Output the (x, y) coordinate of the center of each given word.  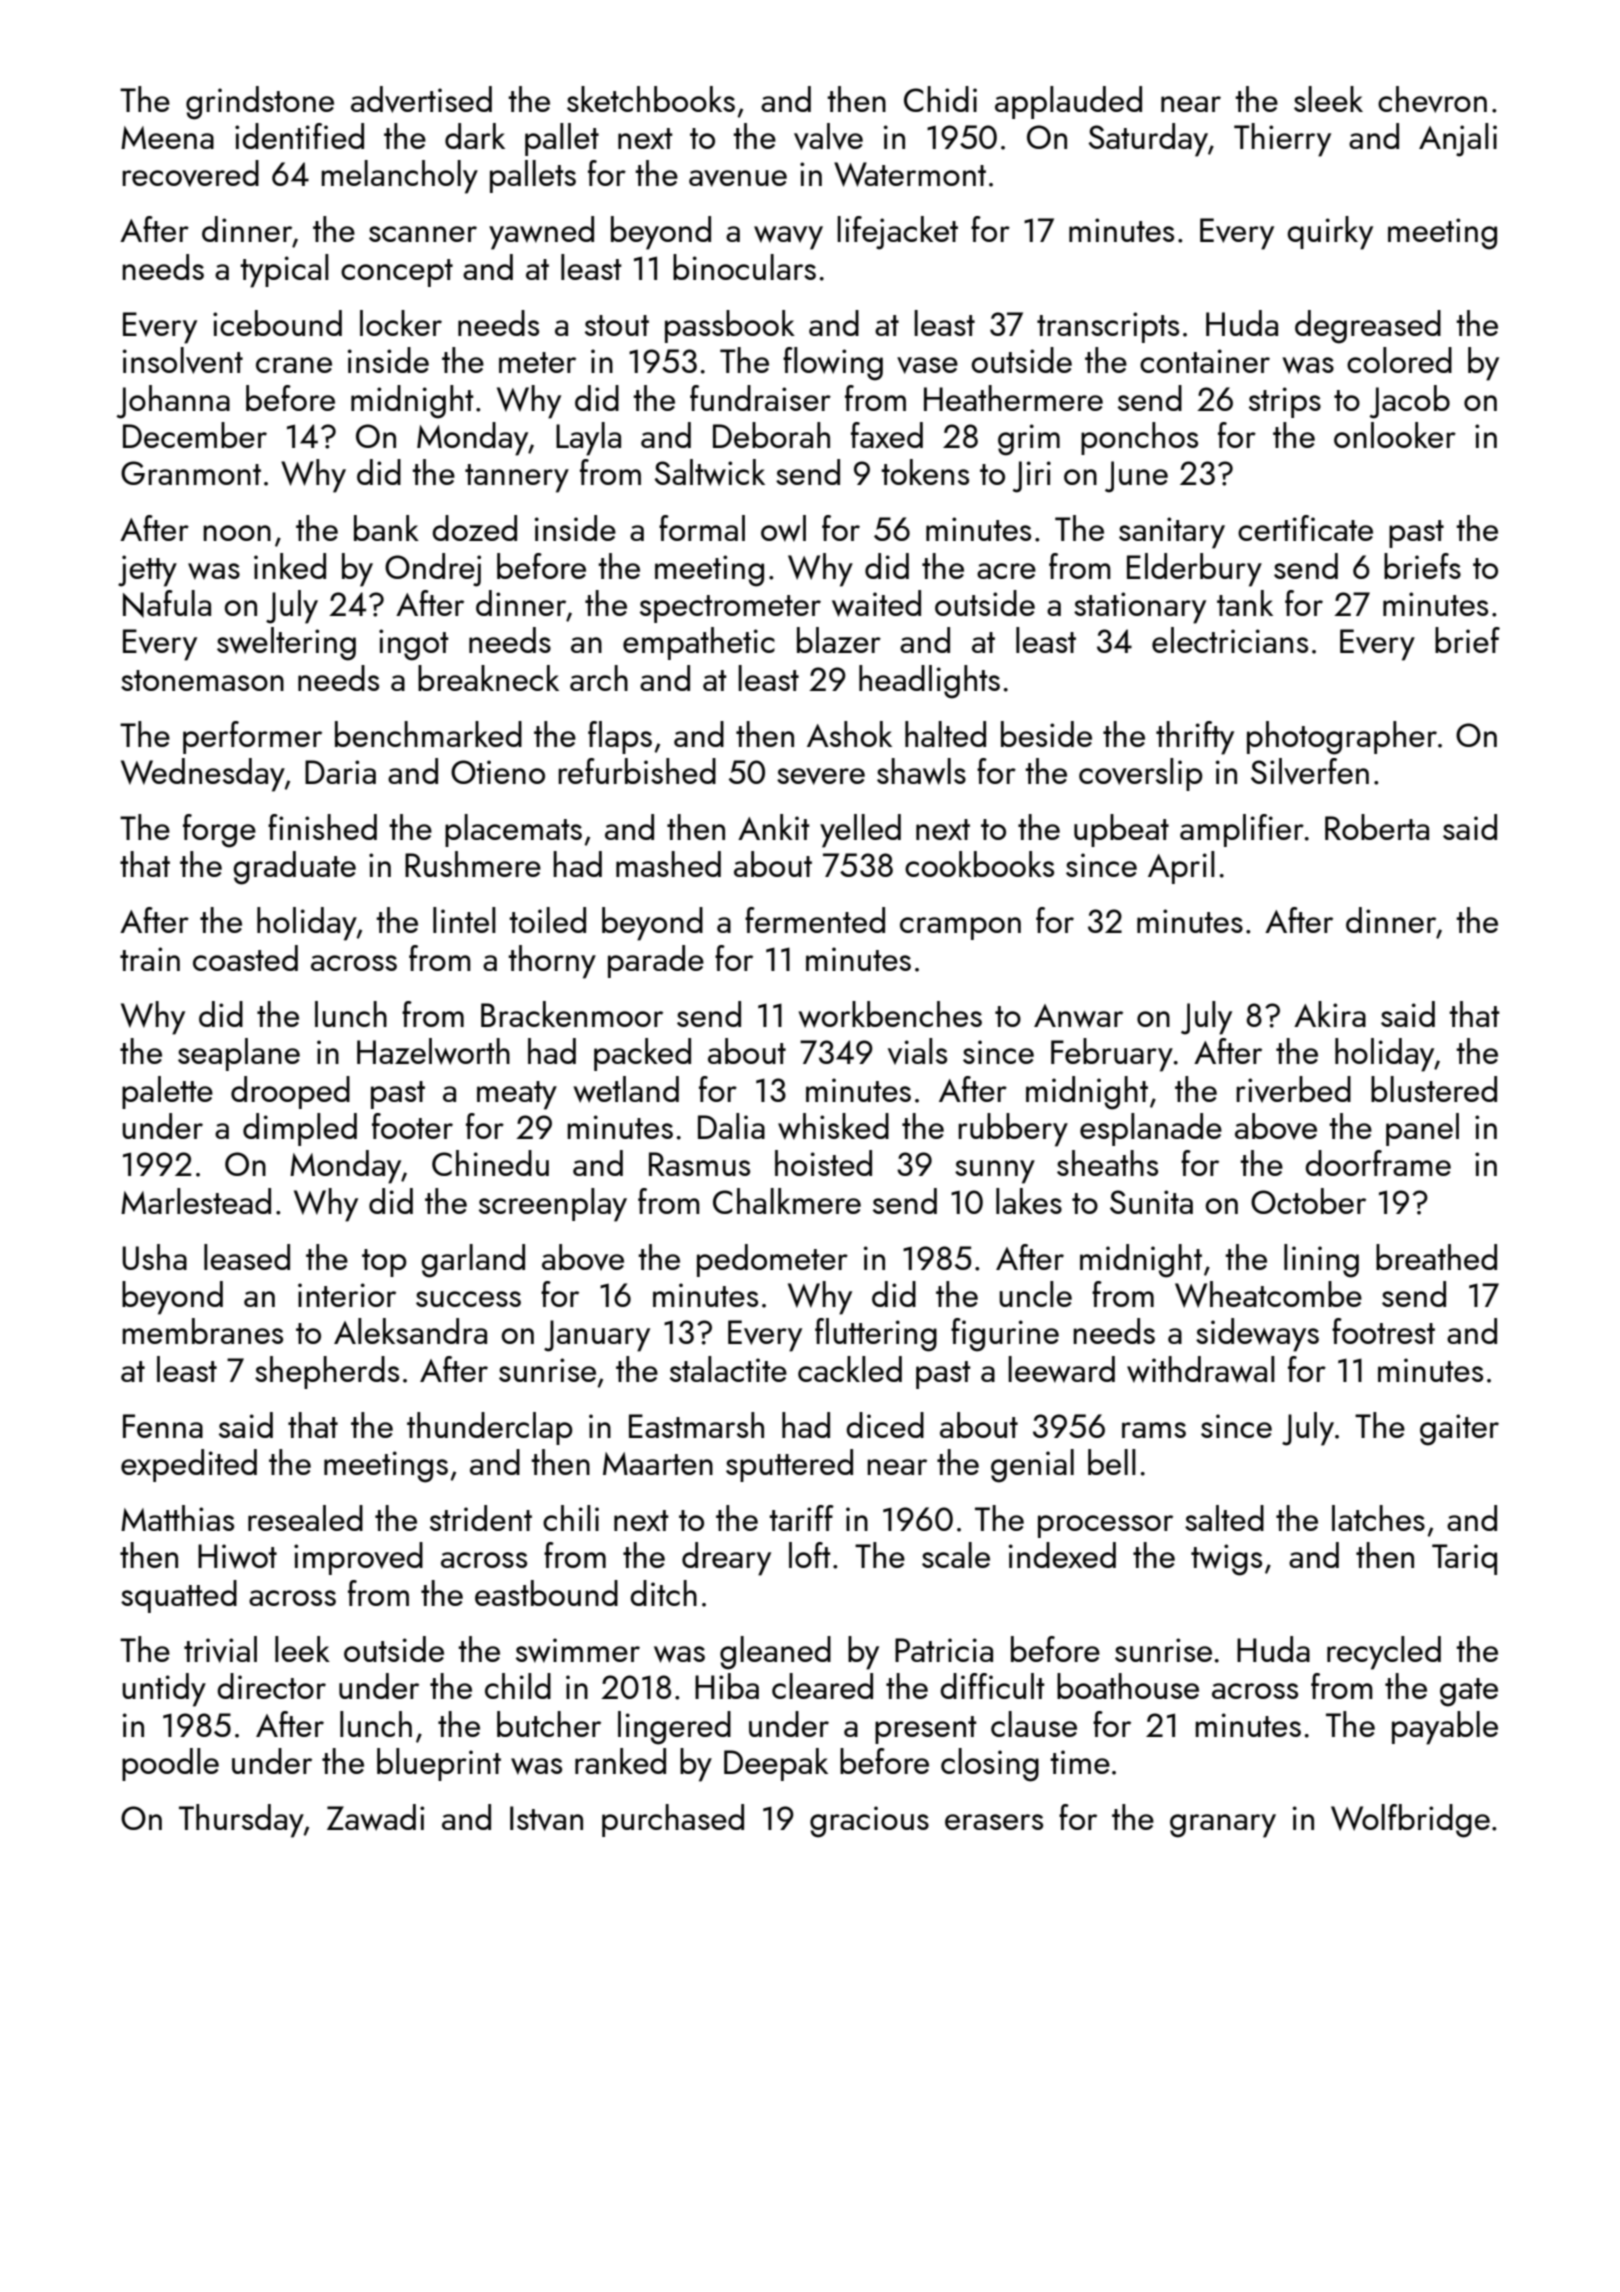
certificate (1305, 528)
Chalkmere (787, 1201)
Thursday (241, 1821)
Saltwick (709, 472)
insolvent (183, 360)
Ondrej (433, 570)
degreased (1368, 327)
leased (247, 1257)
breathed (1436, 1257)
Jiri (1031, 477)
